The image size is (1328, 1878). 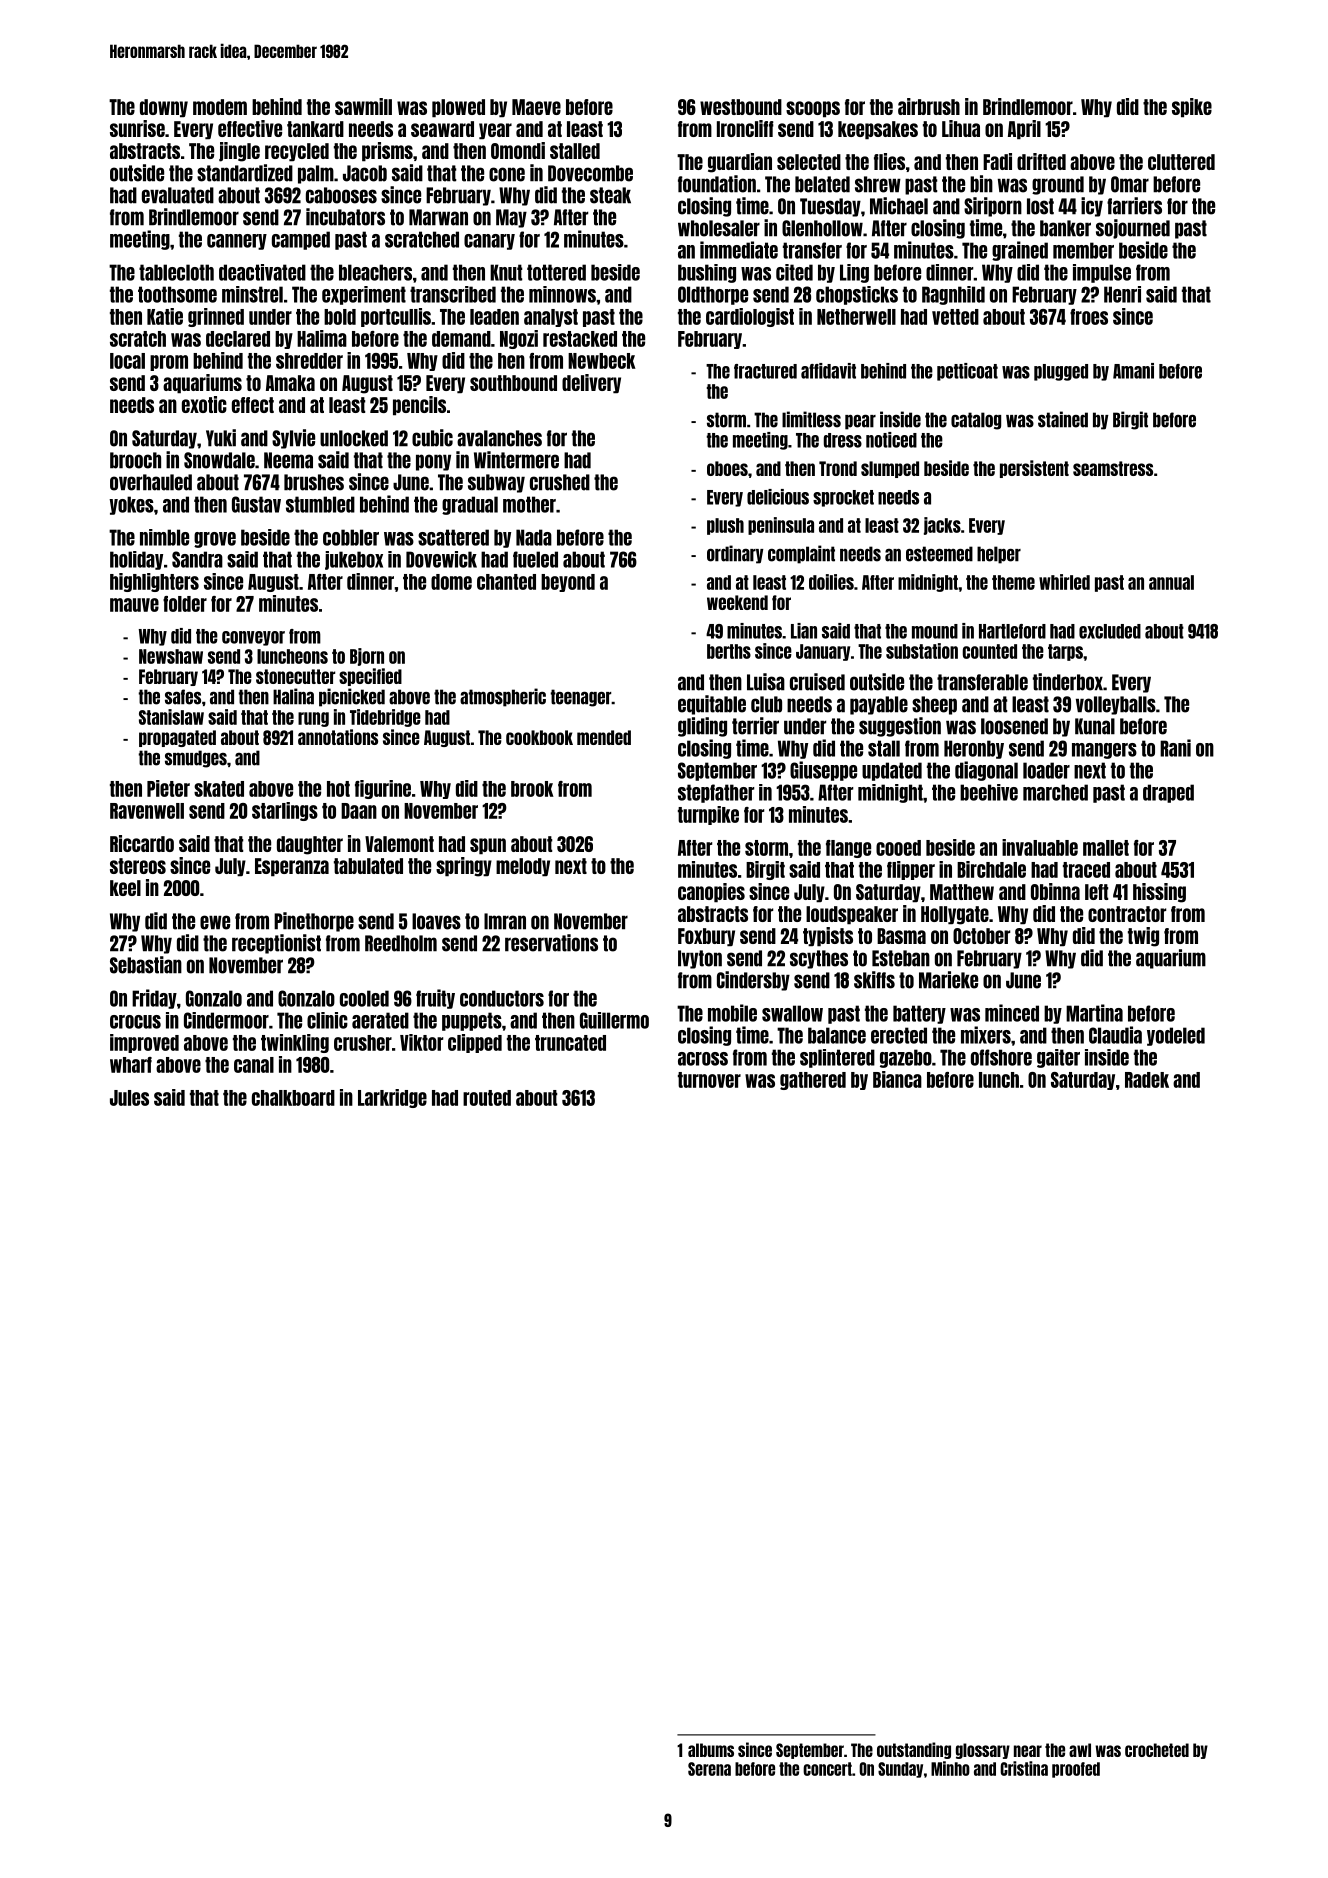 What do you see at coordinates (711, 1750) in the image?
I see `albums` at bounding box center [711, 1750].
